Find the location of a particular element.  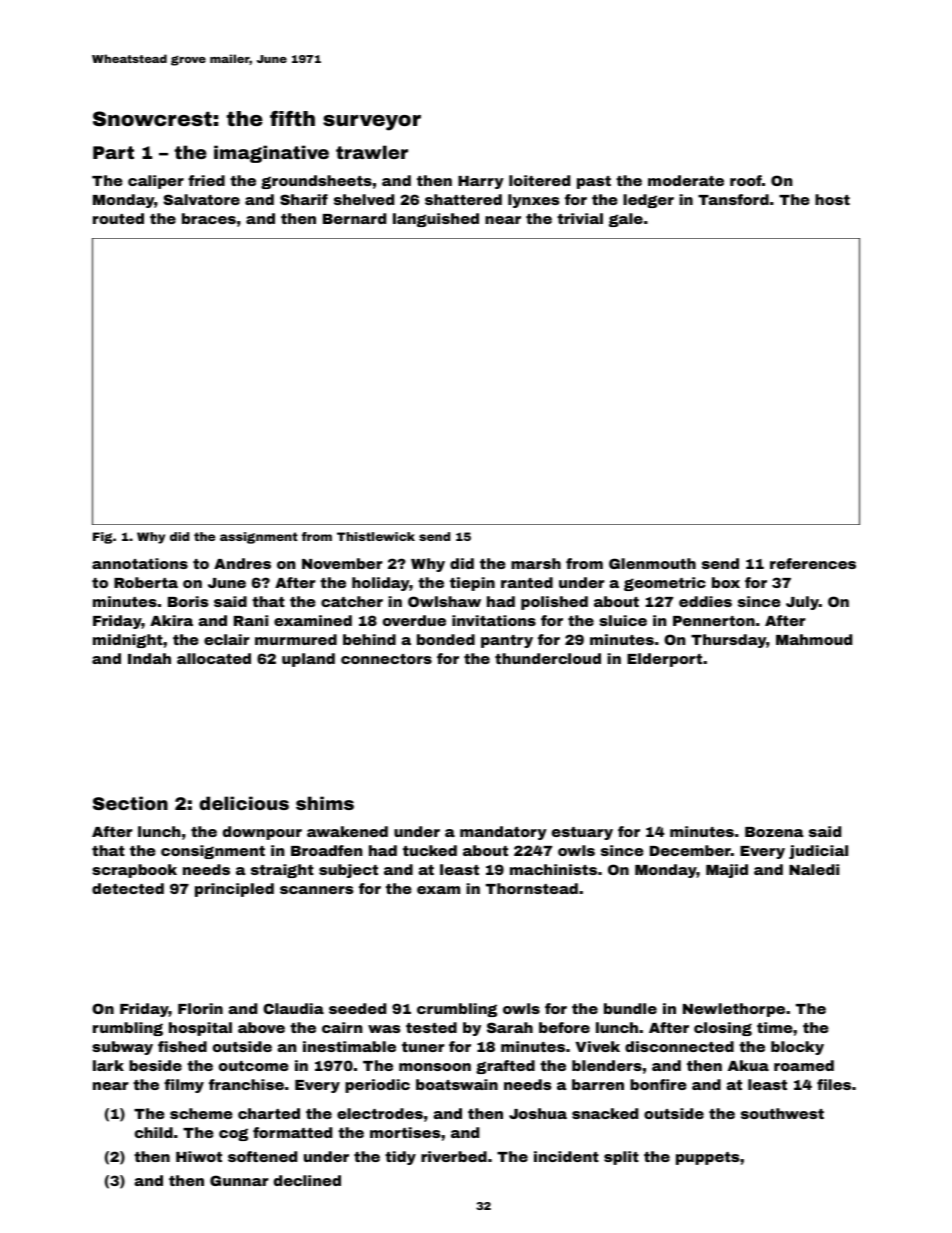

Fig is located at coordinates (102, 538).
